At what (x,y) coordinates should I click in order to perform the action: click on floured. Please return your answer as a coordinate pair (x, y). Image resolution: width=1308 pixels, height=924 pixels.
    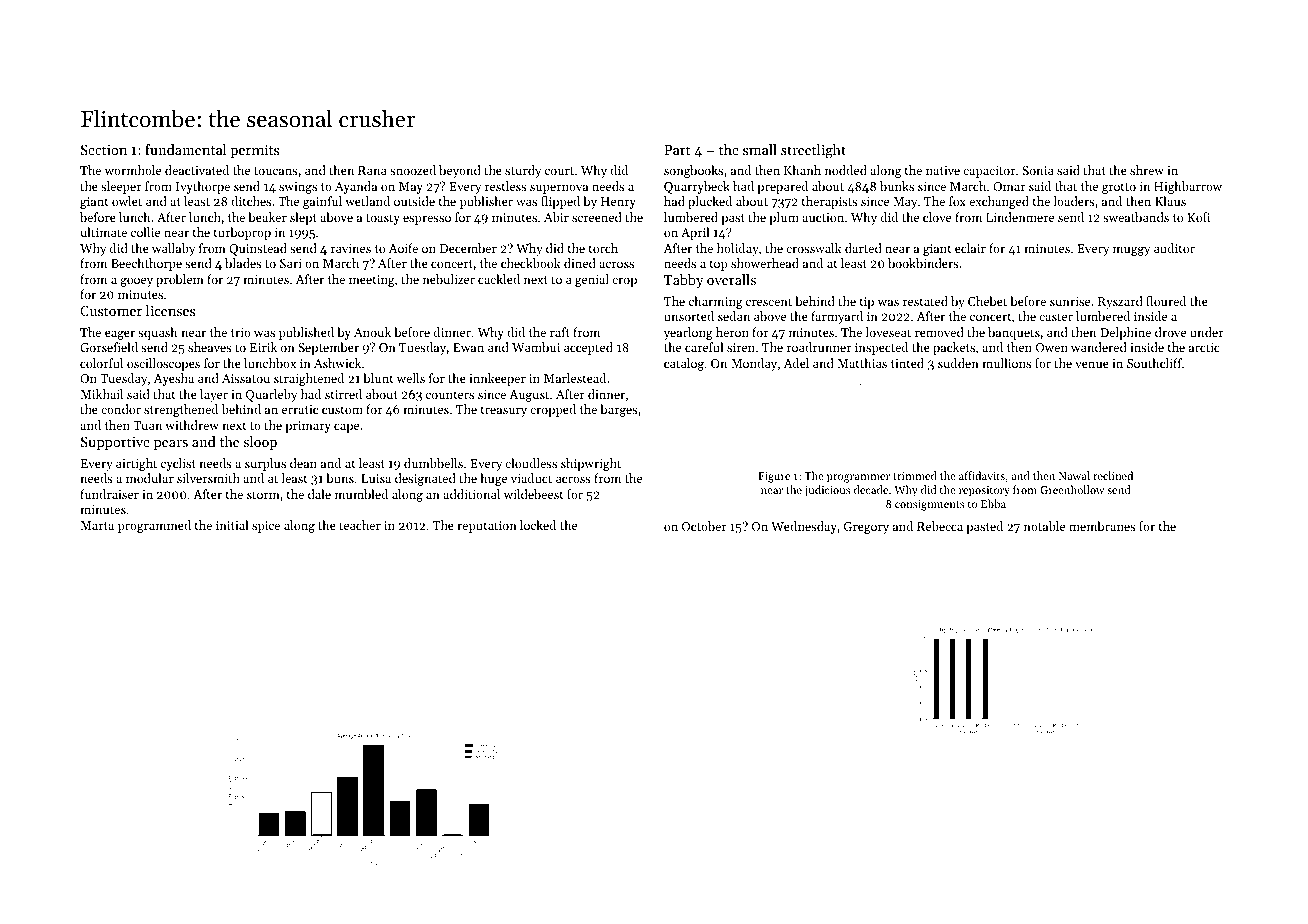
    Looking at the image, I should click on (1166, 301).
